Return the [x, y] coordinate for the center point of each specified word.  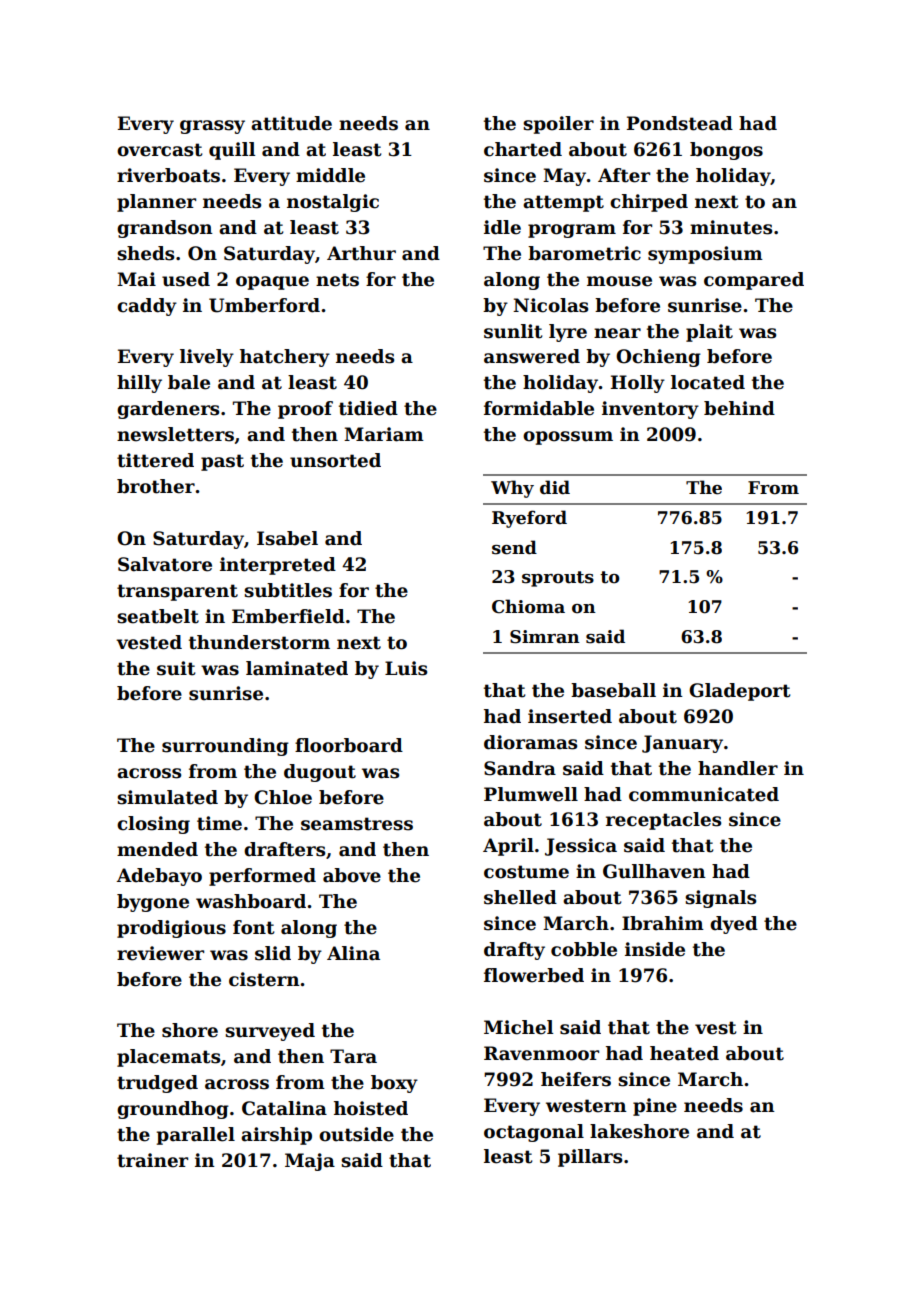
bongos [726, 151]
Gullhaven [654, 871]
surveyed [270, 1032]
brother [156, 486]
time [219, 823]
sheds [145, 253]
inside [655, 949]
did [555, 487]
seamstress [357, 824]
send [514, 547]
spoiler [558, 125]
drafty [514, 951]
